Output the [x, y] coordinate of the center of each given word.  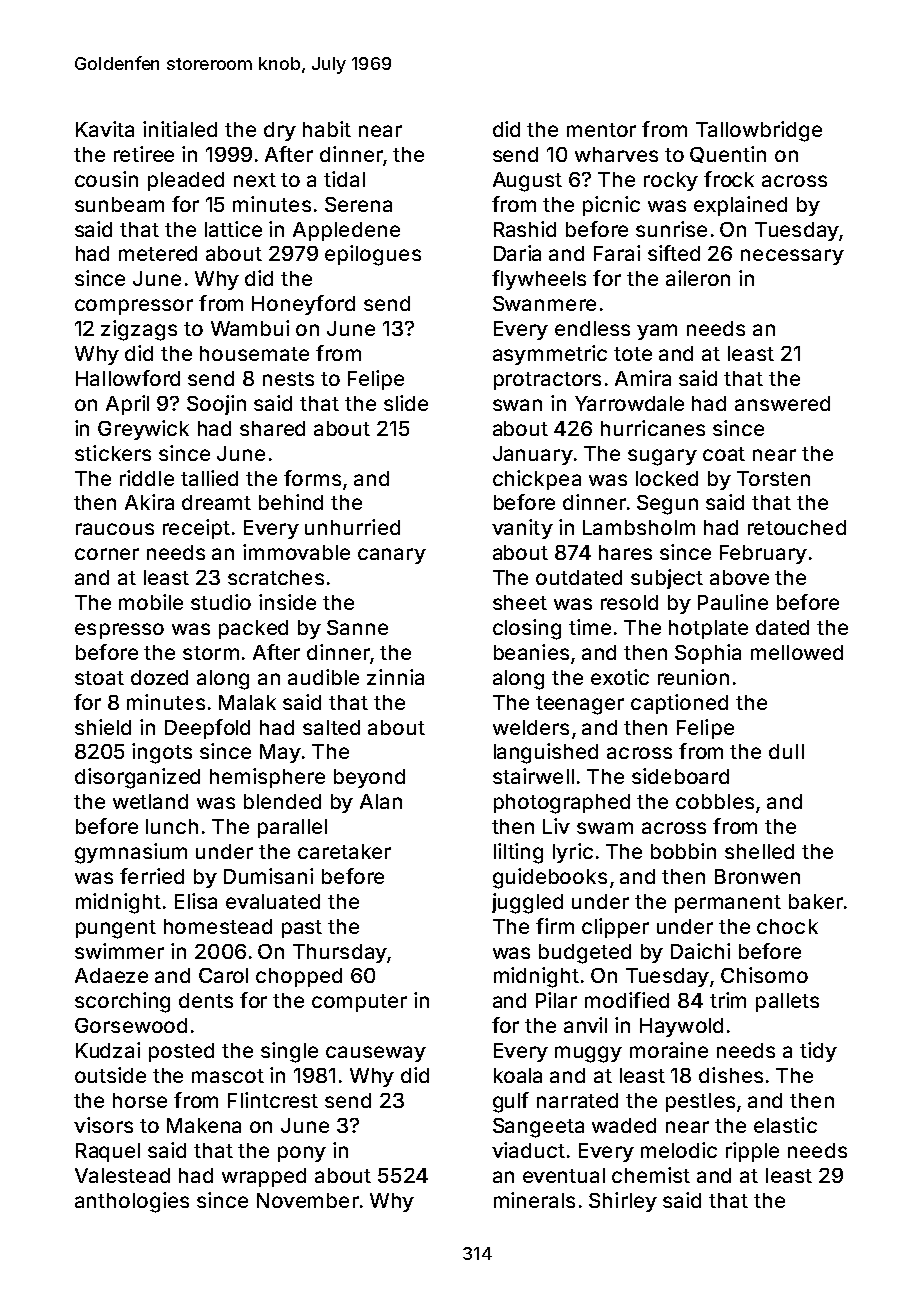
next [255, 180]
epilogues [373, 255]
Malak [247, 702]
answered [782, 403]
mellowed [797, 652]
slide [406, 403]
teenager [580, 705]
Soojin [216, 405]
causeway [376, 1054]
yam [657, 332]
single [289, 1052]
